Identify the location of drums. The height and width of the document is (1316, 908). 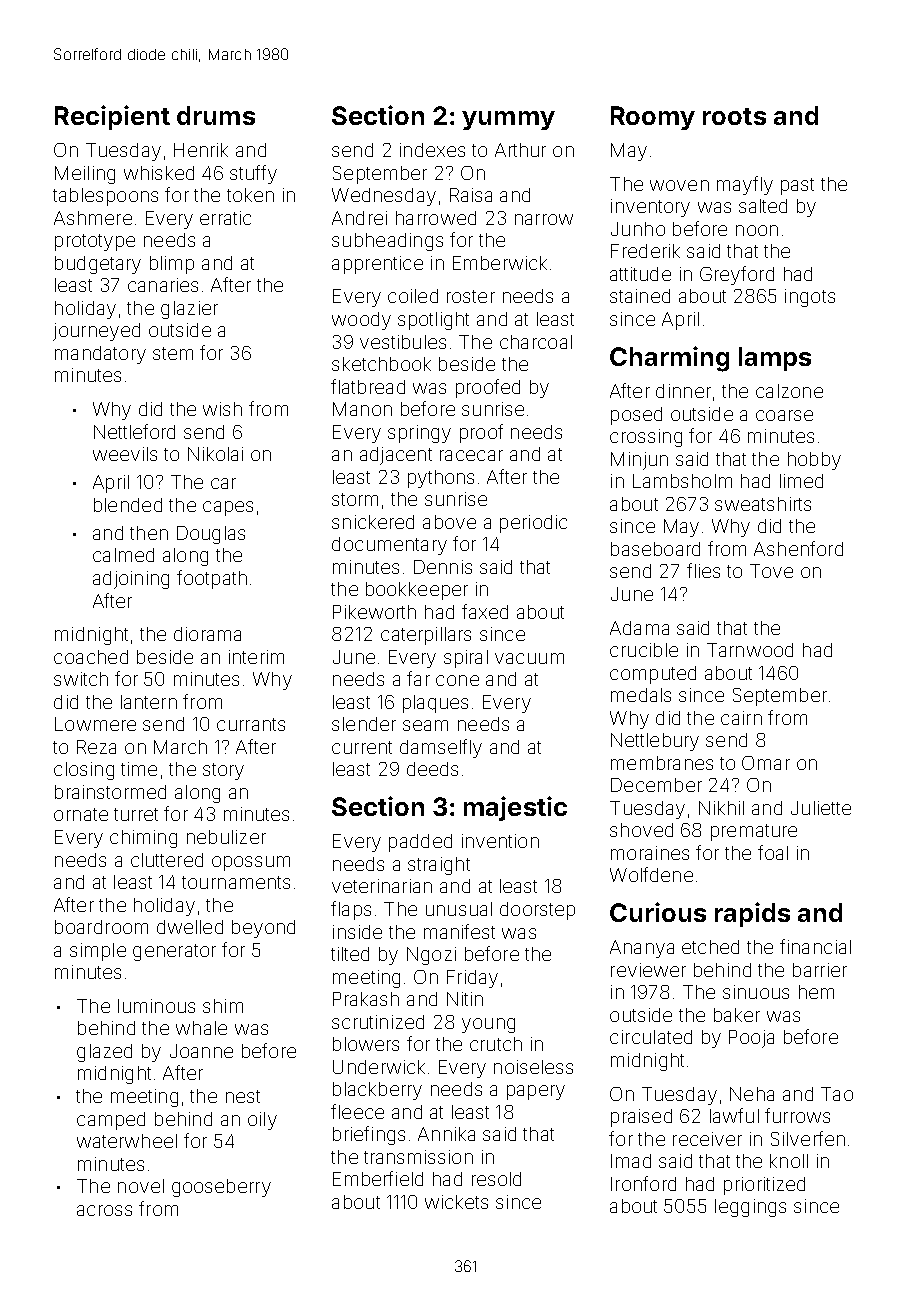
(216, 115).
